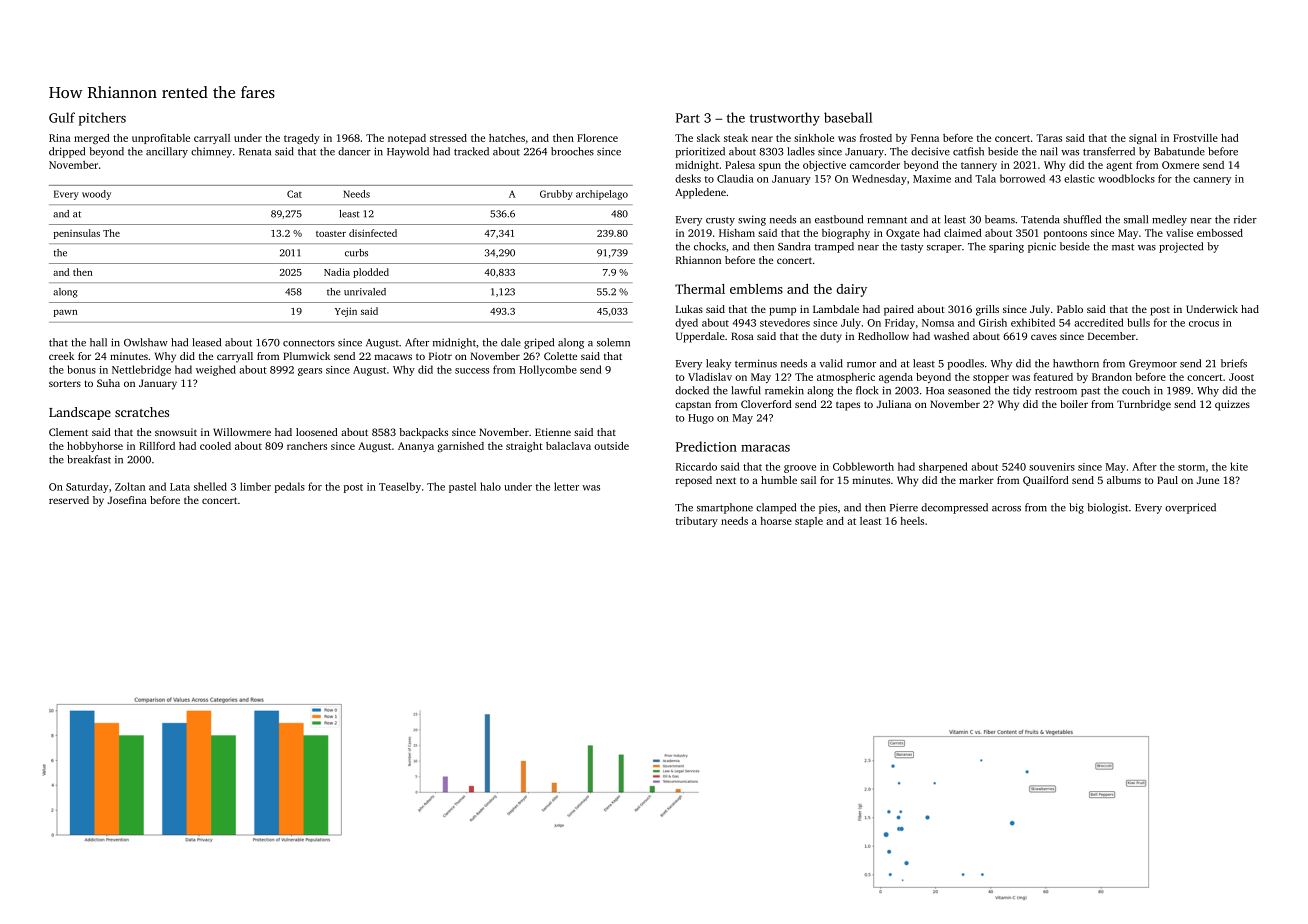  Describe the element at coordinates (310, 372) in the screenshot. I see `gears` at that location.
